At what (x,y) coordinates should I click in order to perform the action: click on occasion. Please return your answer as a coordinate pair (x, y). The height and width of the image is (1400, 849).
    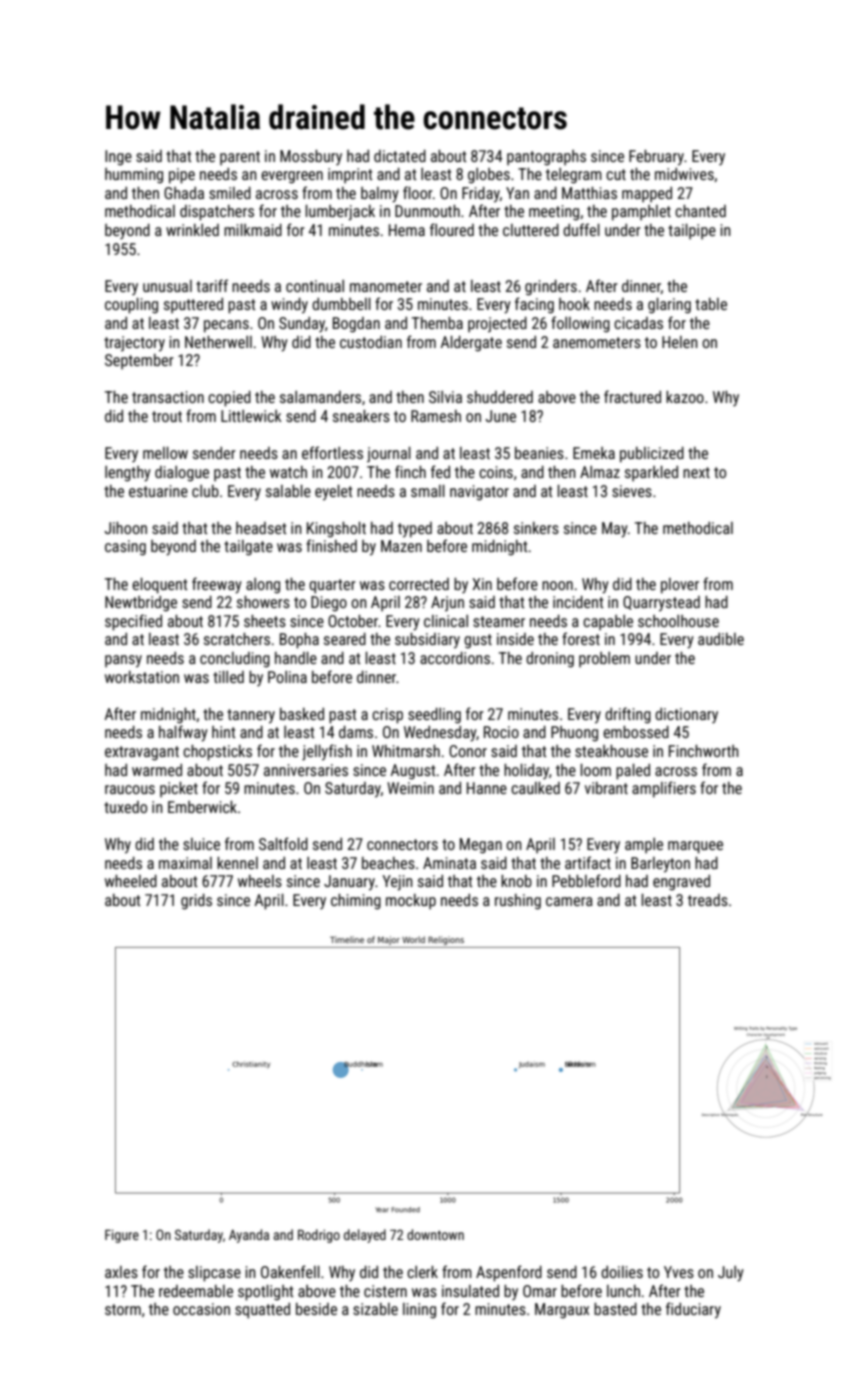
    Looking at the image, I should click on (201, 1309).
